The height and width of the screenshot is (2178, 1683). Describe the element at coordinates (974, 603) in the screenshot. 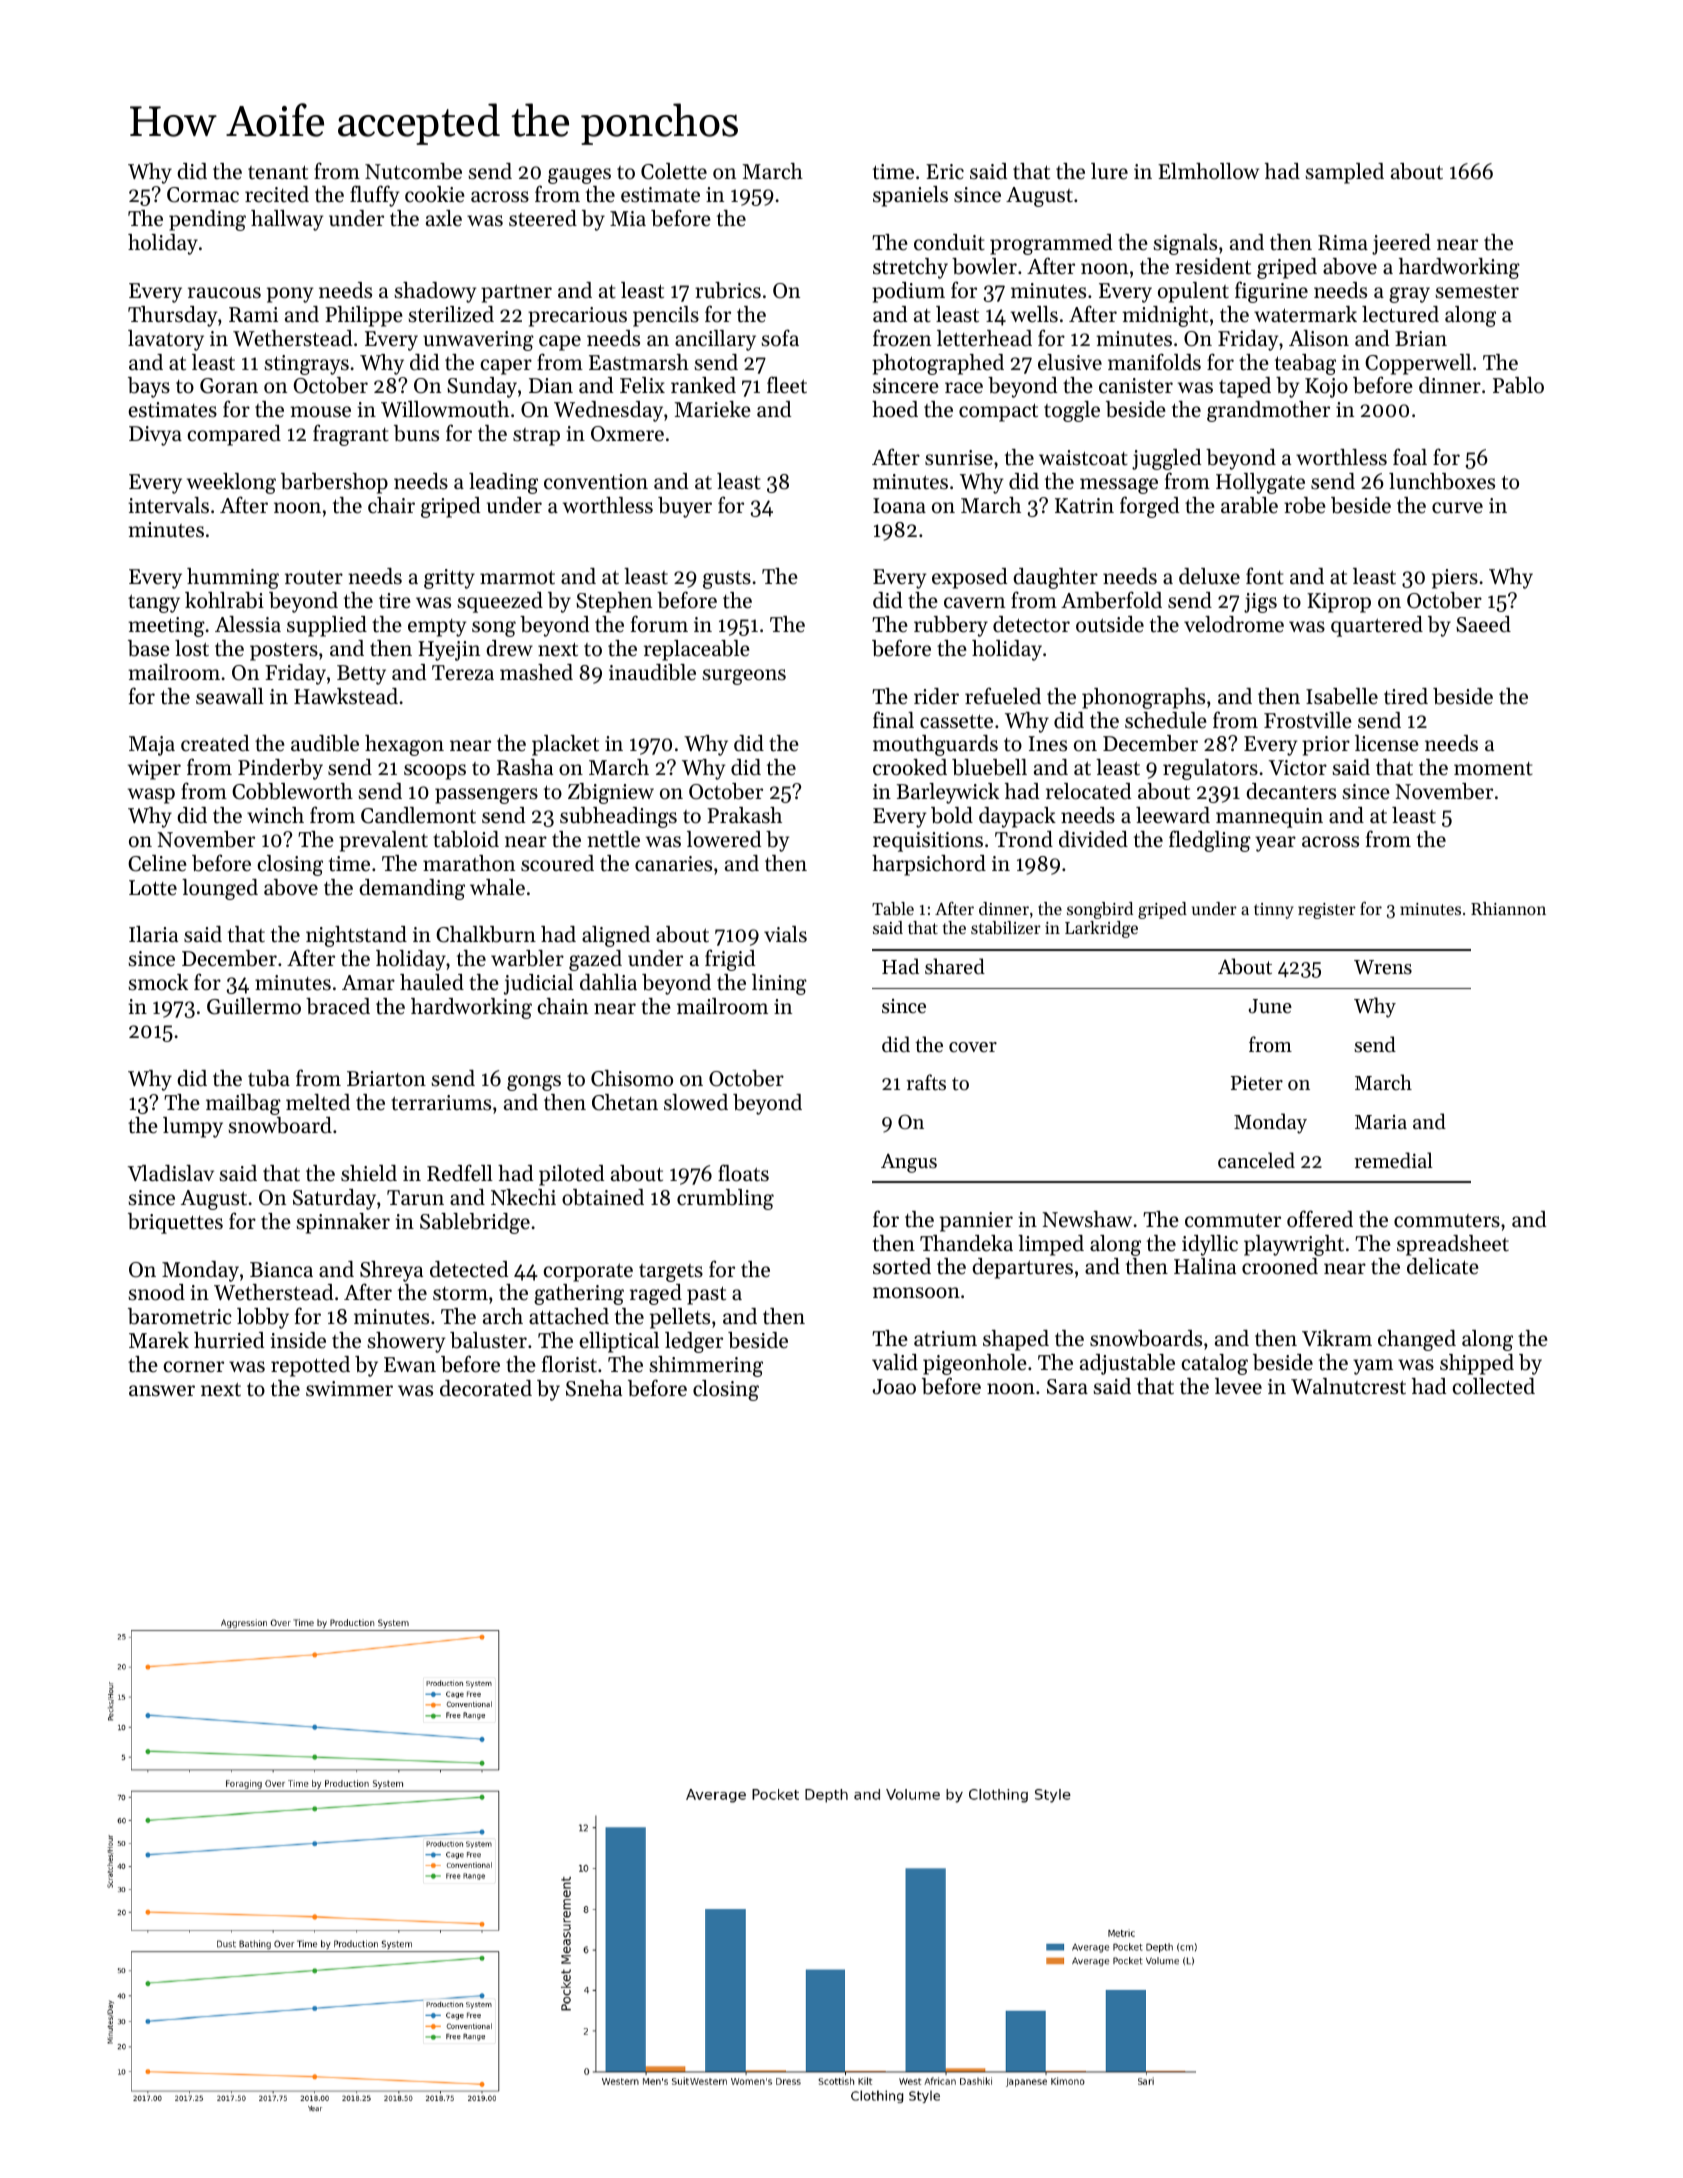

I see `cavern` at that location.
